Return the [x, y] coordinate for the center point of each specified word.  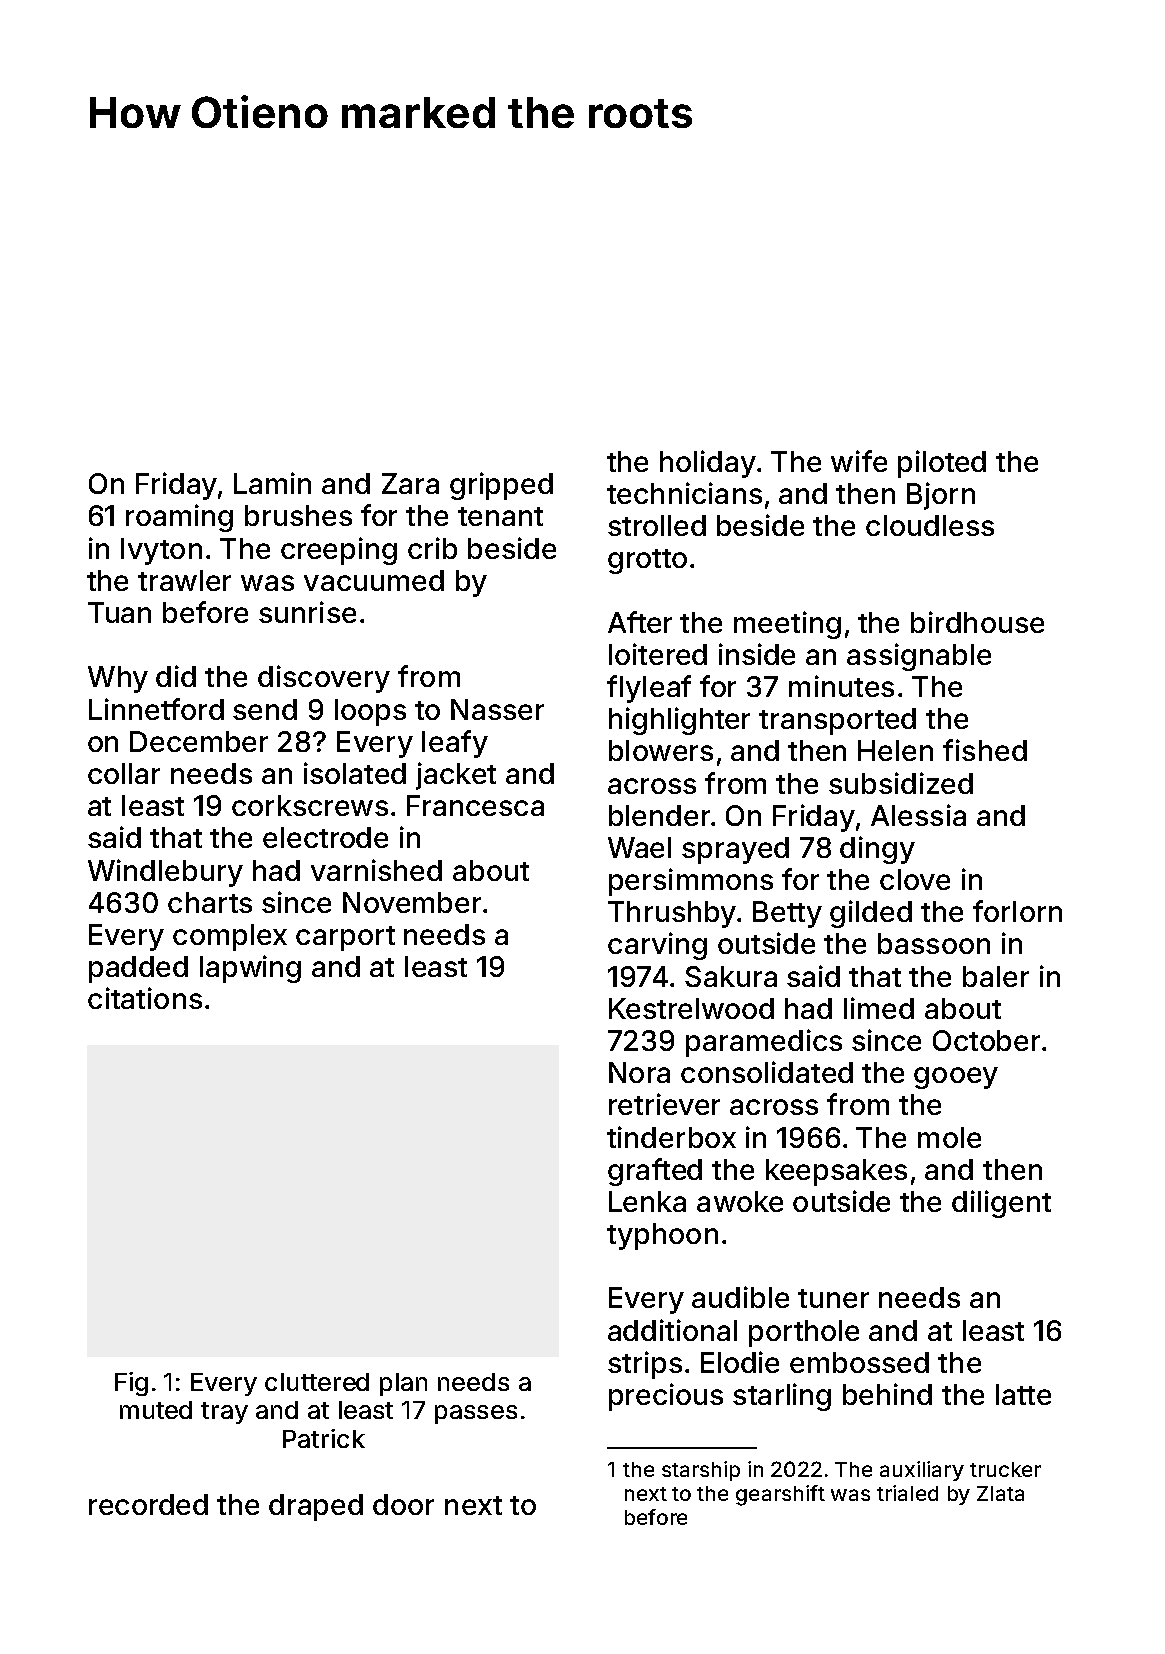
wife [859, 461]
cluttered [317, 1382]
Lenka [647, 1201]
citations [145, 998]
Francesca [475, 805]
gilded [871, 914]
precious [666, 1397]
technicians [684, 493]
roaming [179, 518]
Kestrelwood [691, 1008]
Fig [131, 1384]
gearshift [780, 1495]
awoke [740, 1201]
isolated [355, 773]
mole [949, 1137]
